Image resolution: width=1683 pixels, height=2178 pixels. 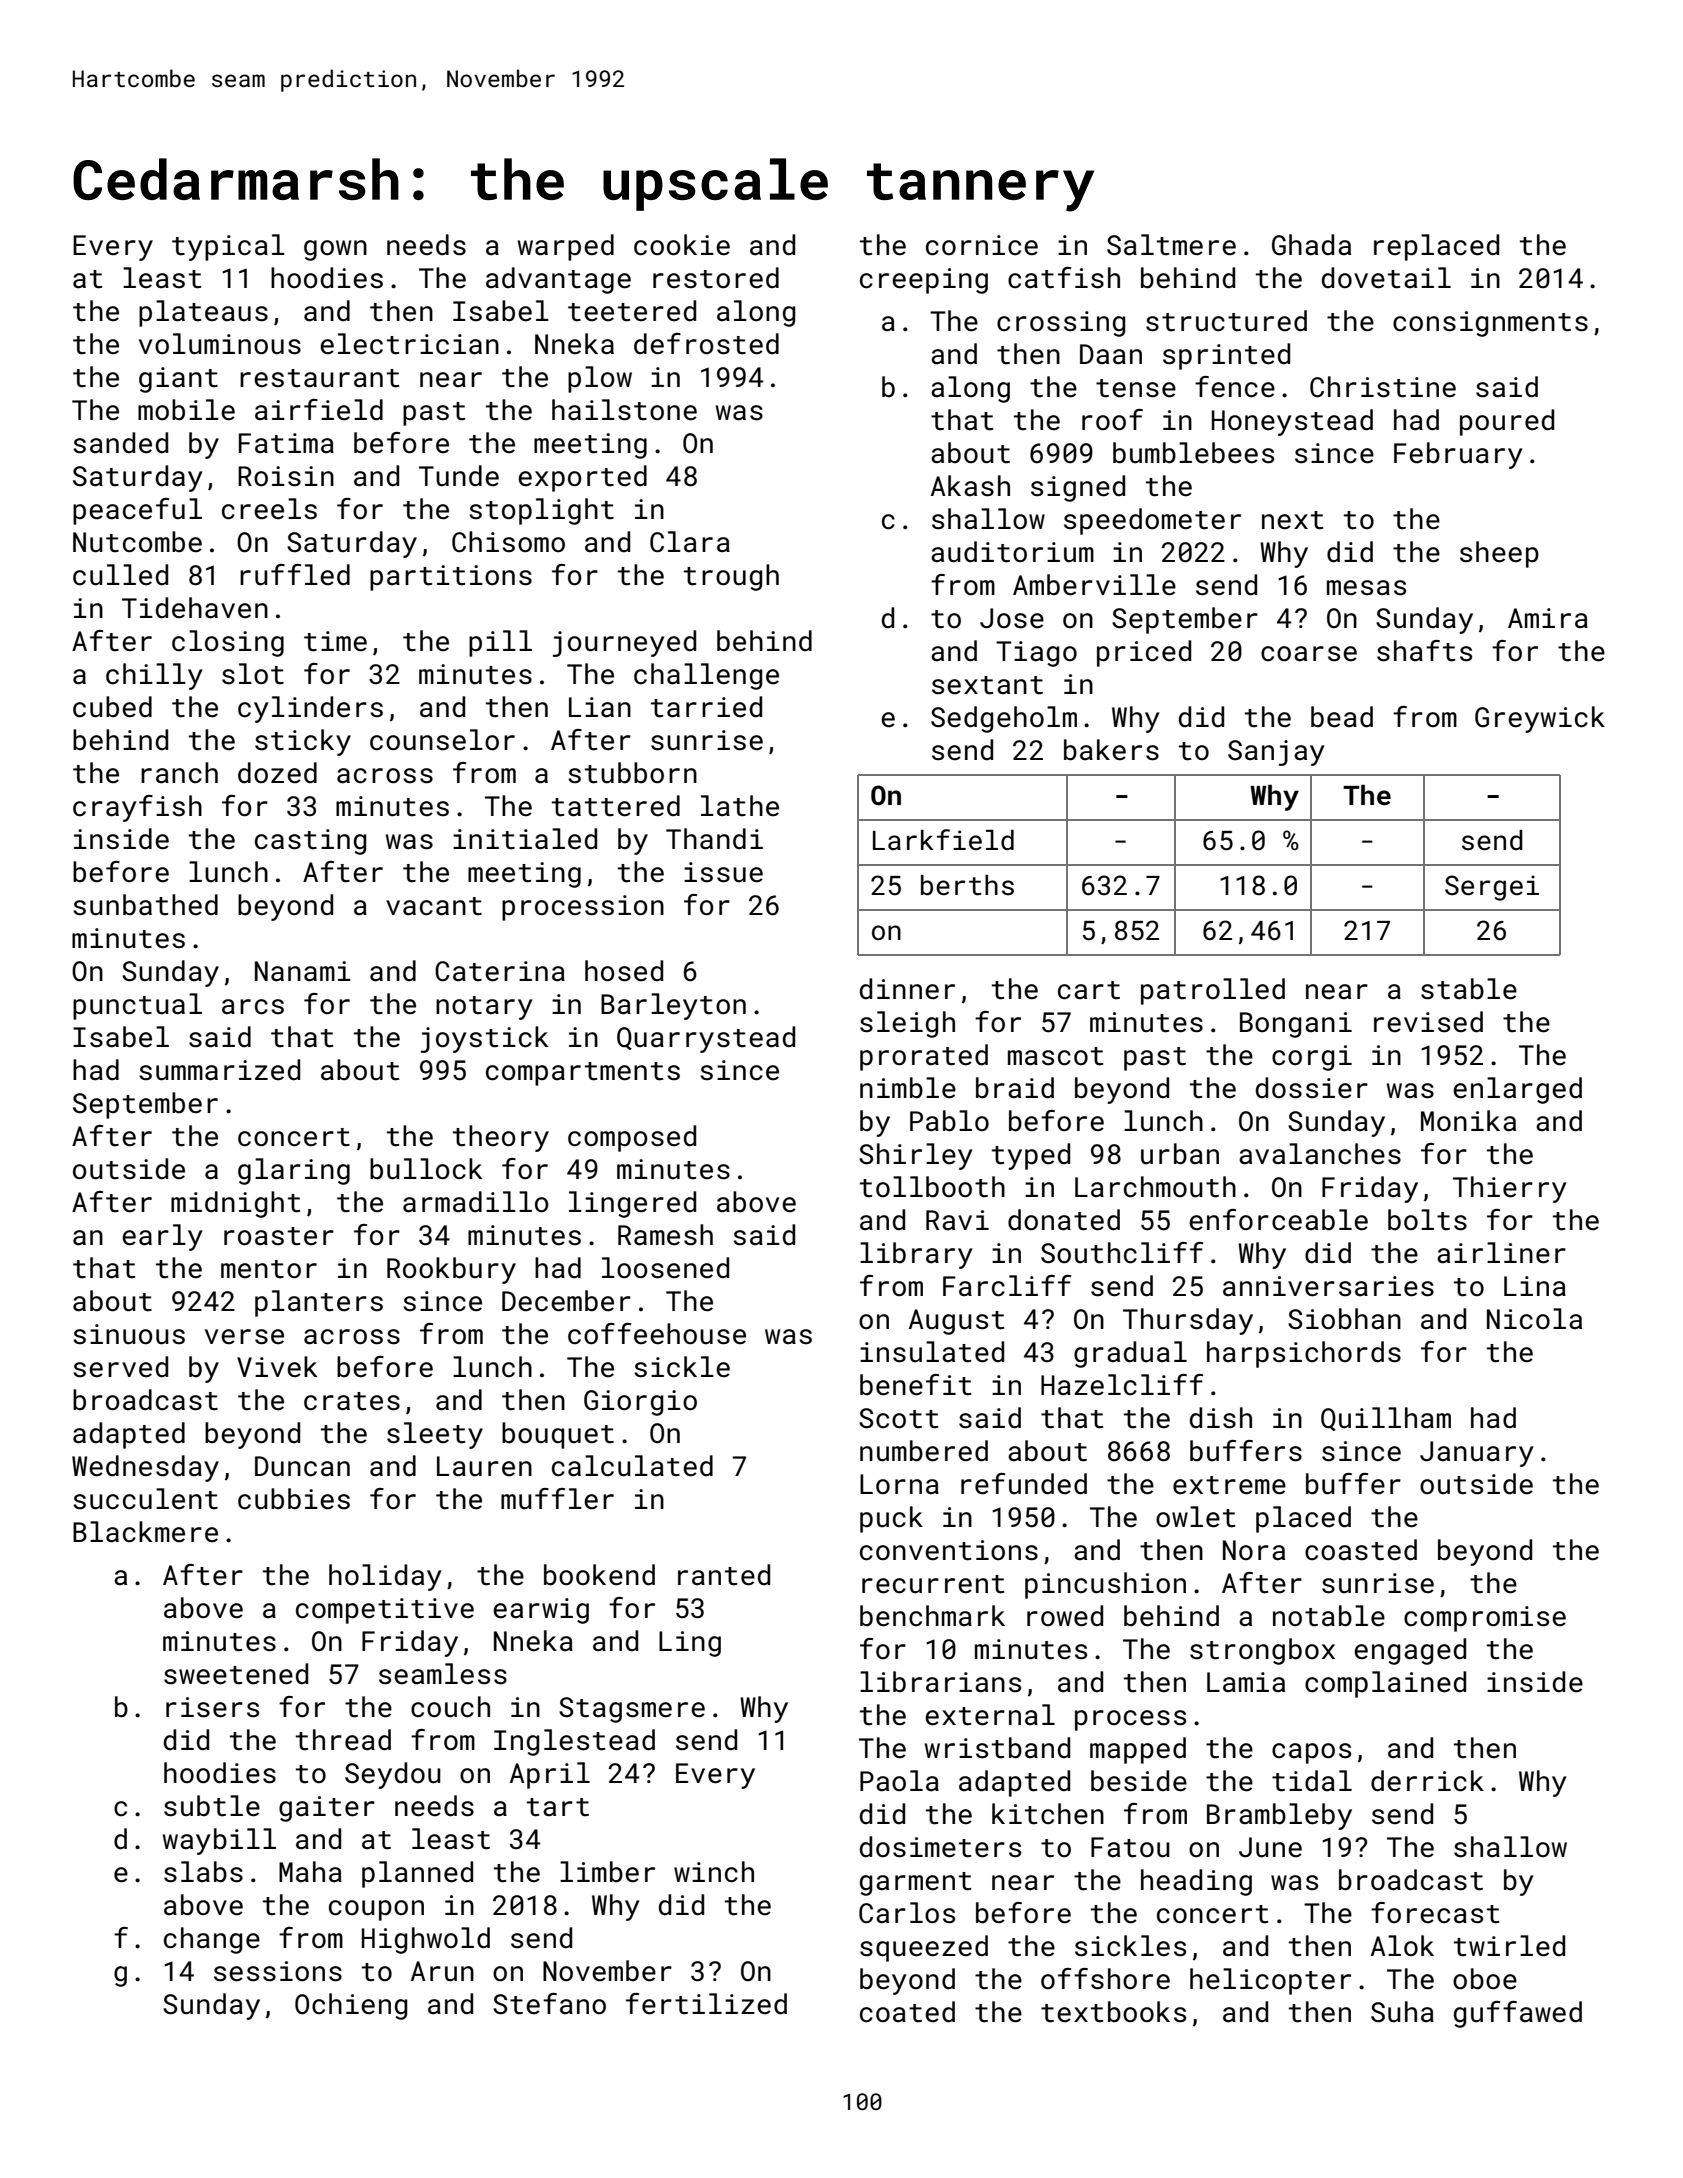 What do you see at coordinates (1312, 1088) in the page?
I see `dossier` at bounding box center [1312, 1088].
